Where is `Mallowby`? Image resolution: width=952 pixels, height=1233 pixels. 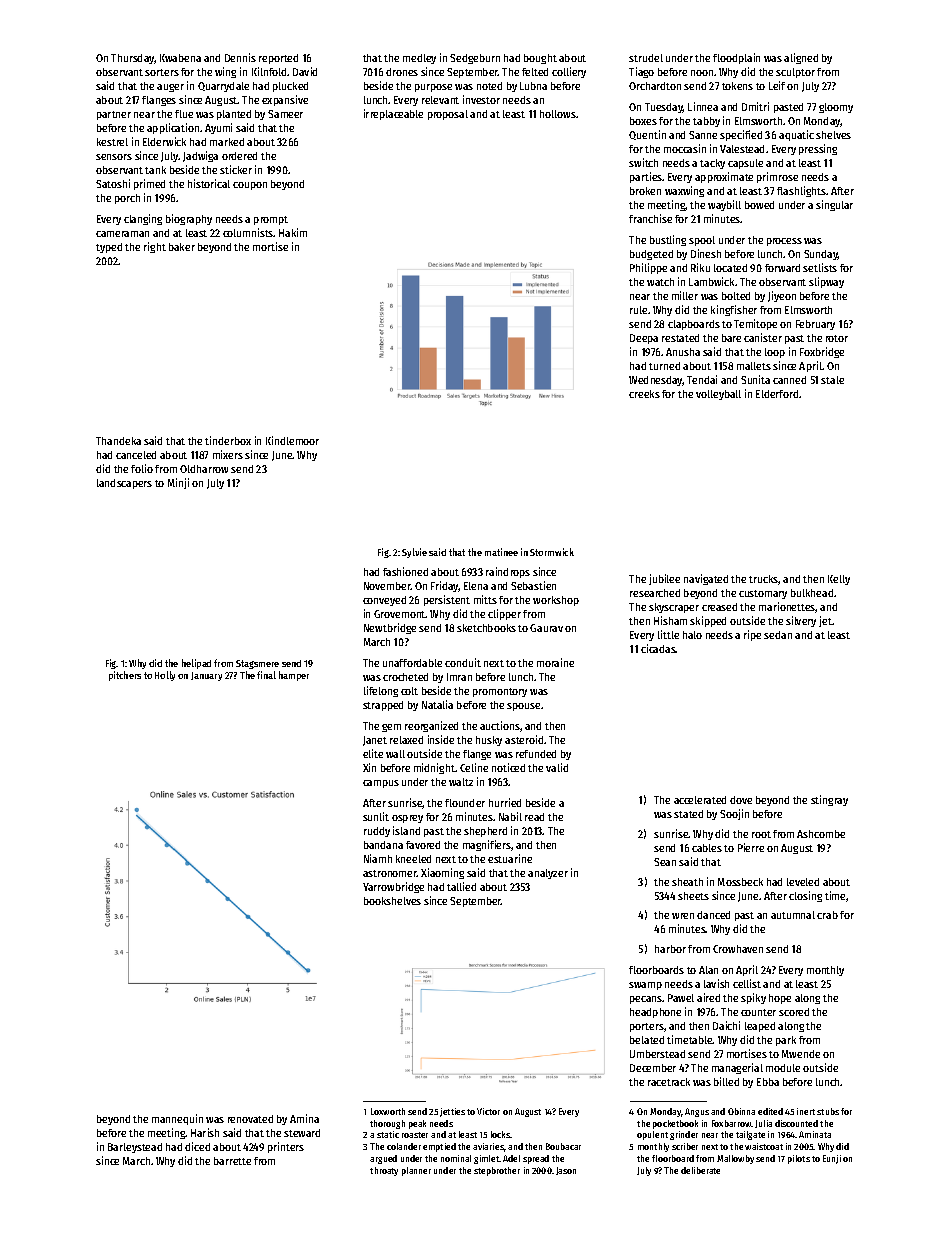 Mallowby is located at coordinates (735, 1159).
